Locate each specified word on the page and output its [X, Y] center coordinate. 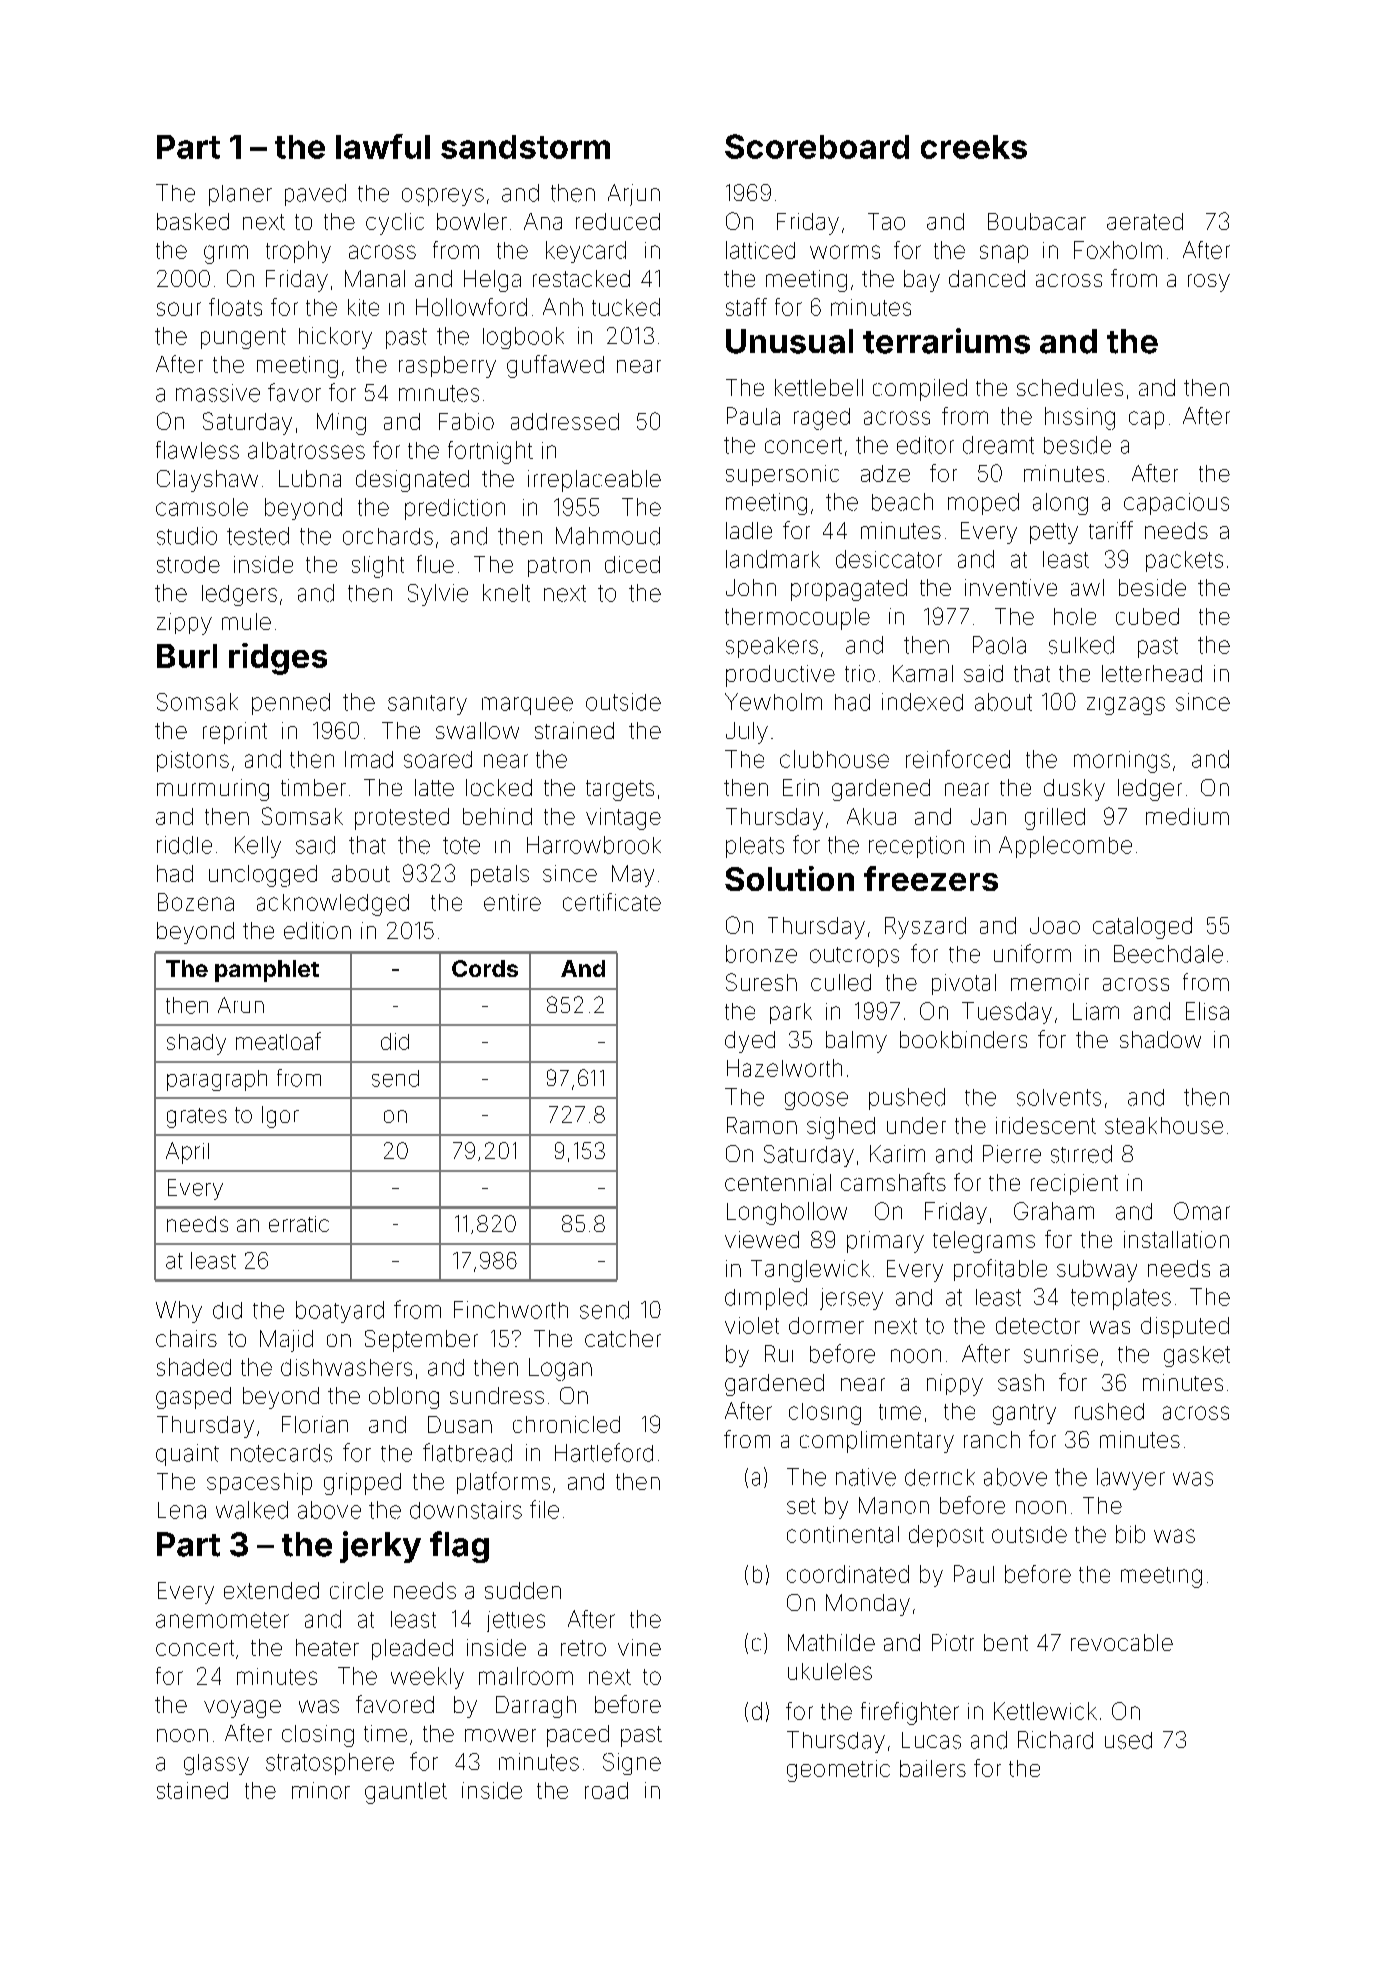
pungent [243, 338]
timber [313, 787]
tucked [626, 307]
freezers [931, 878]
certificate [612, 902]
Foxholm [1118, 250]
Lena [182, 1510]
